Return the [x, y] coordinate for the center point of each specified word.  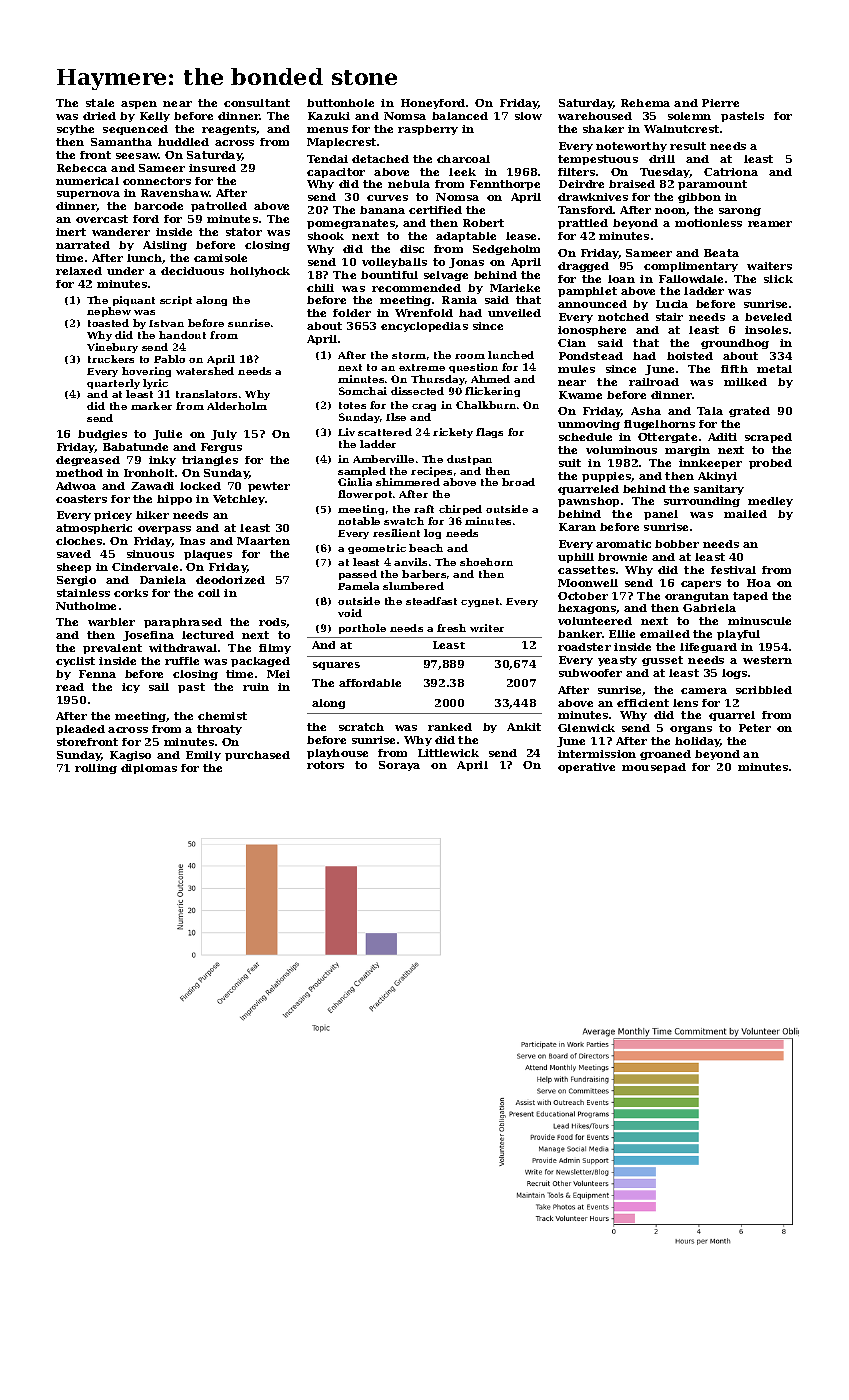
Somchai [363, 391]
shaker [603, 129]
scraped [768, 438]
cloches [79, 541]
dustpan [469, 460]
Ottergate [667, 438]
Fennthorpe [505, 185]
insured [212, 168]
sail [159, 687]
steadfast [431, 601]
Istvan [166, 323]
